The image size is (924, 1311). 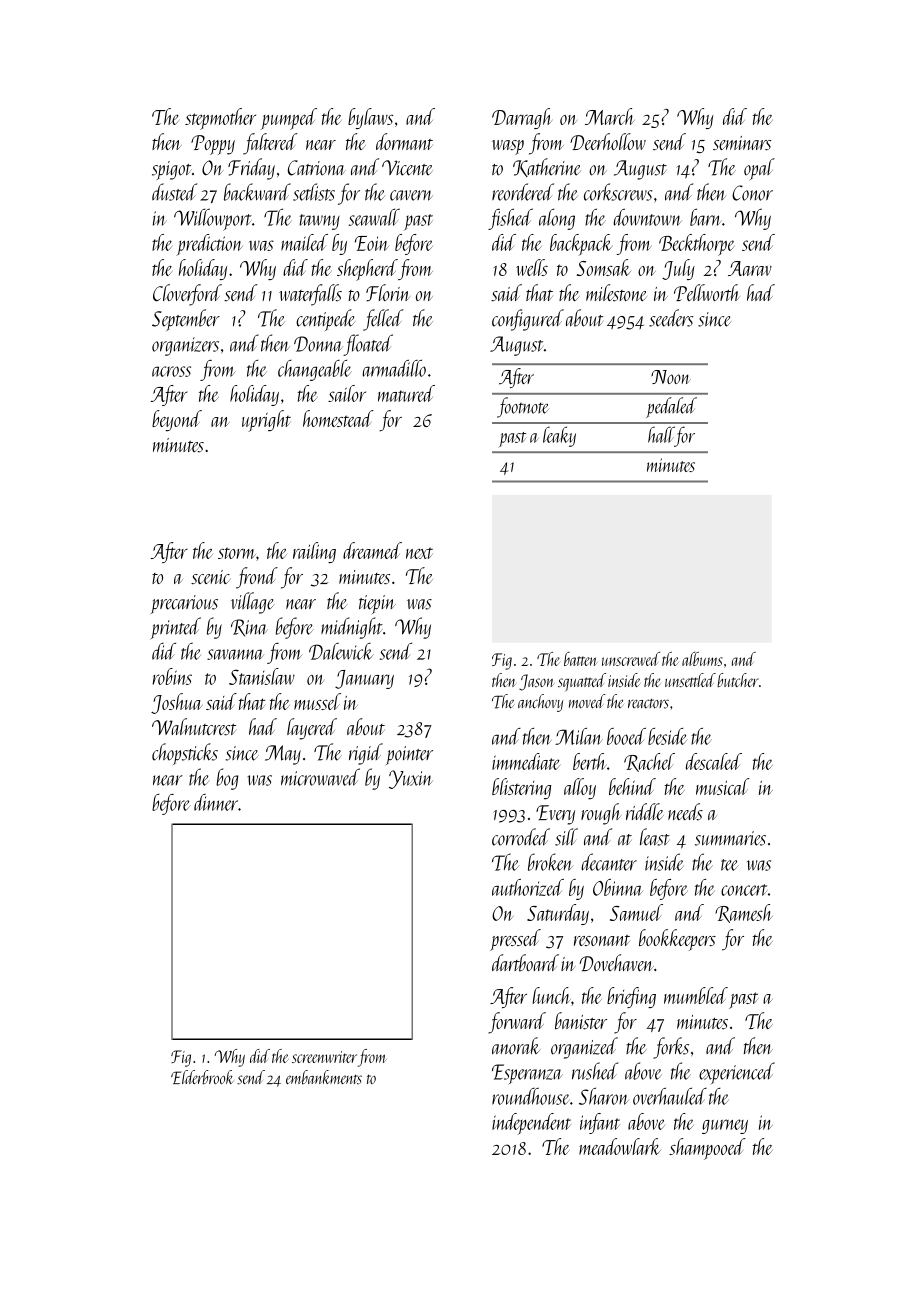 What do you see at coordinates (531, 1124) in the document?
I see `independent` at bounding box center [531, 1124].
